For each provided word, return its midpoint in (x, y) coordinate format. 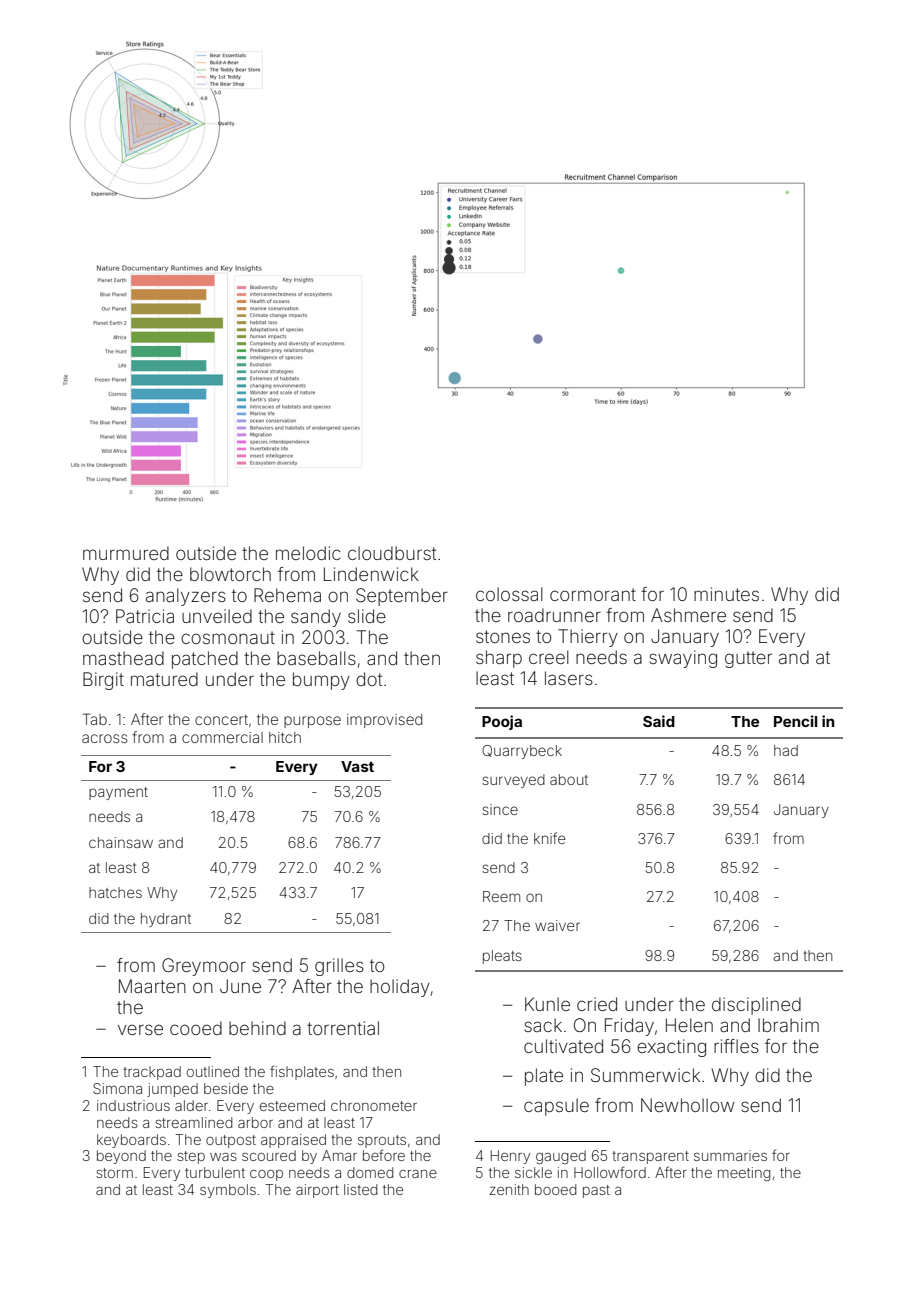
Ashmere (688, 615)
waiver (557, 925)
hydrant (166, 920)
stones (503, 636)
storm (114, 1173)
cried (597, 1004)
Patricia (145, 616)
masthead (123, 658)
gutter (748, 659)
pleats (502, 957)
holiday (400, 988)
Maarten (152, 986)
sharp (499, 659)
